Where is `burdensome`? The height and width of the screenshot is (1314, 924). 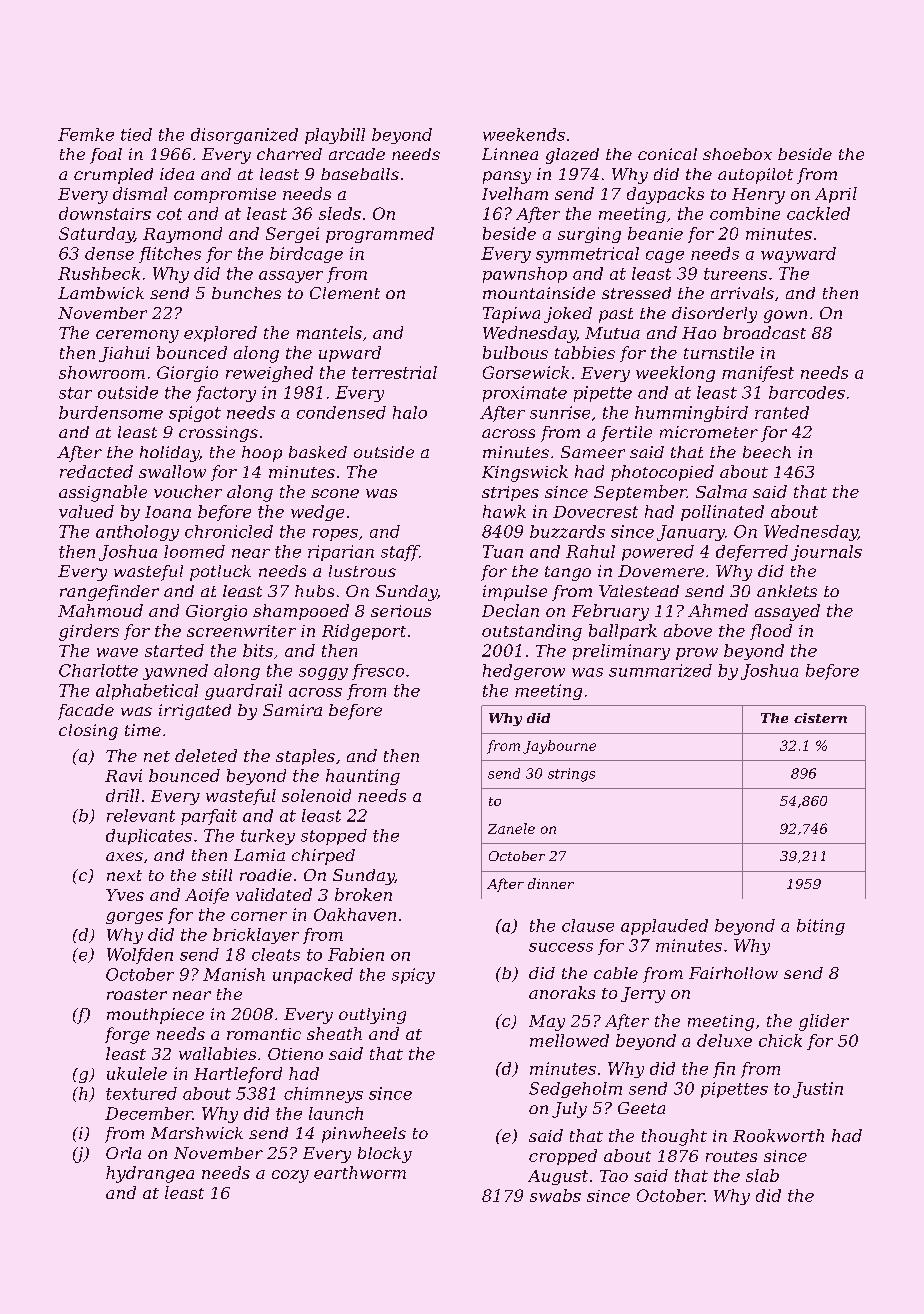
burdensome is located at coordinates (111, 412).
